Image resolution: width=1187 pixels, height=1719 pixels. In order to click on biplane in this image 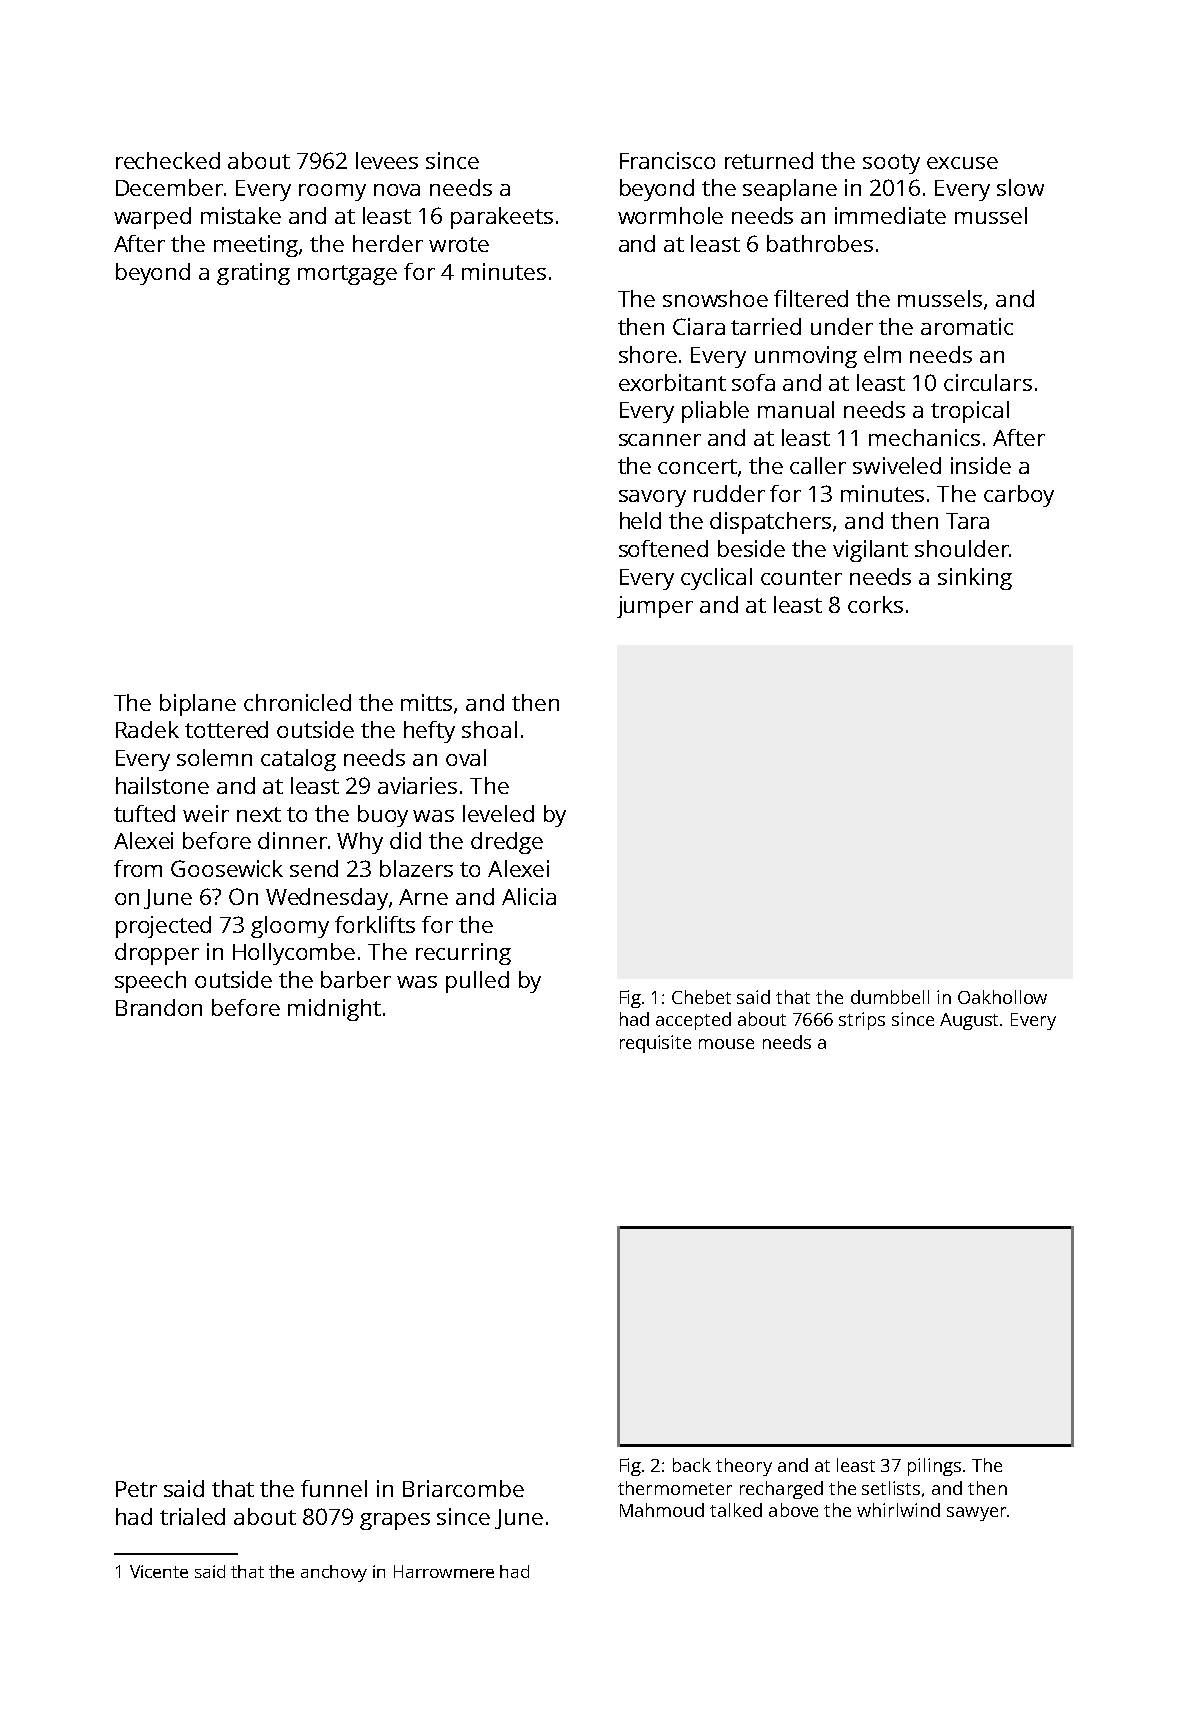, I will do `click(198, 705)`.
